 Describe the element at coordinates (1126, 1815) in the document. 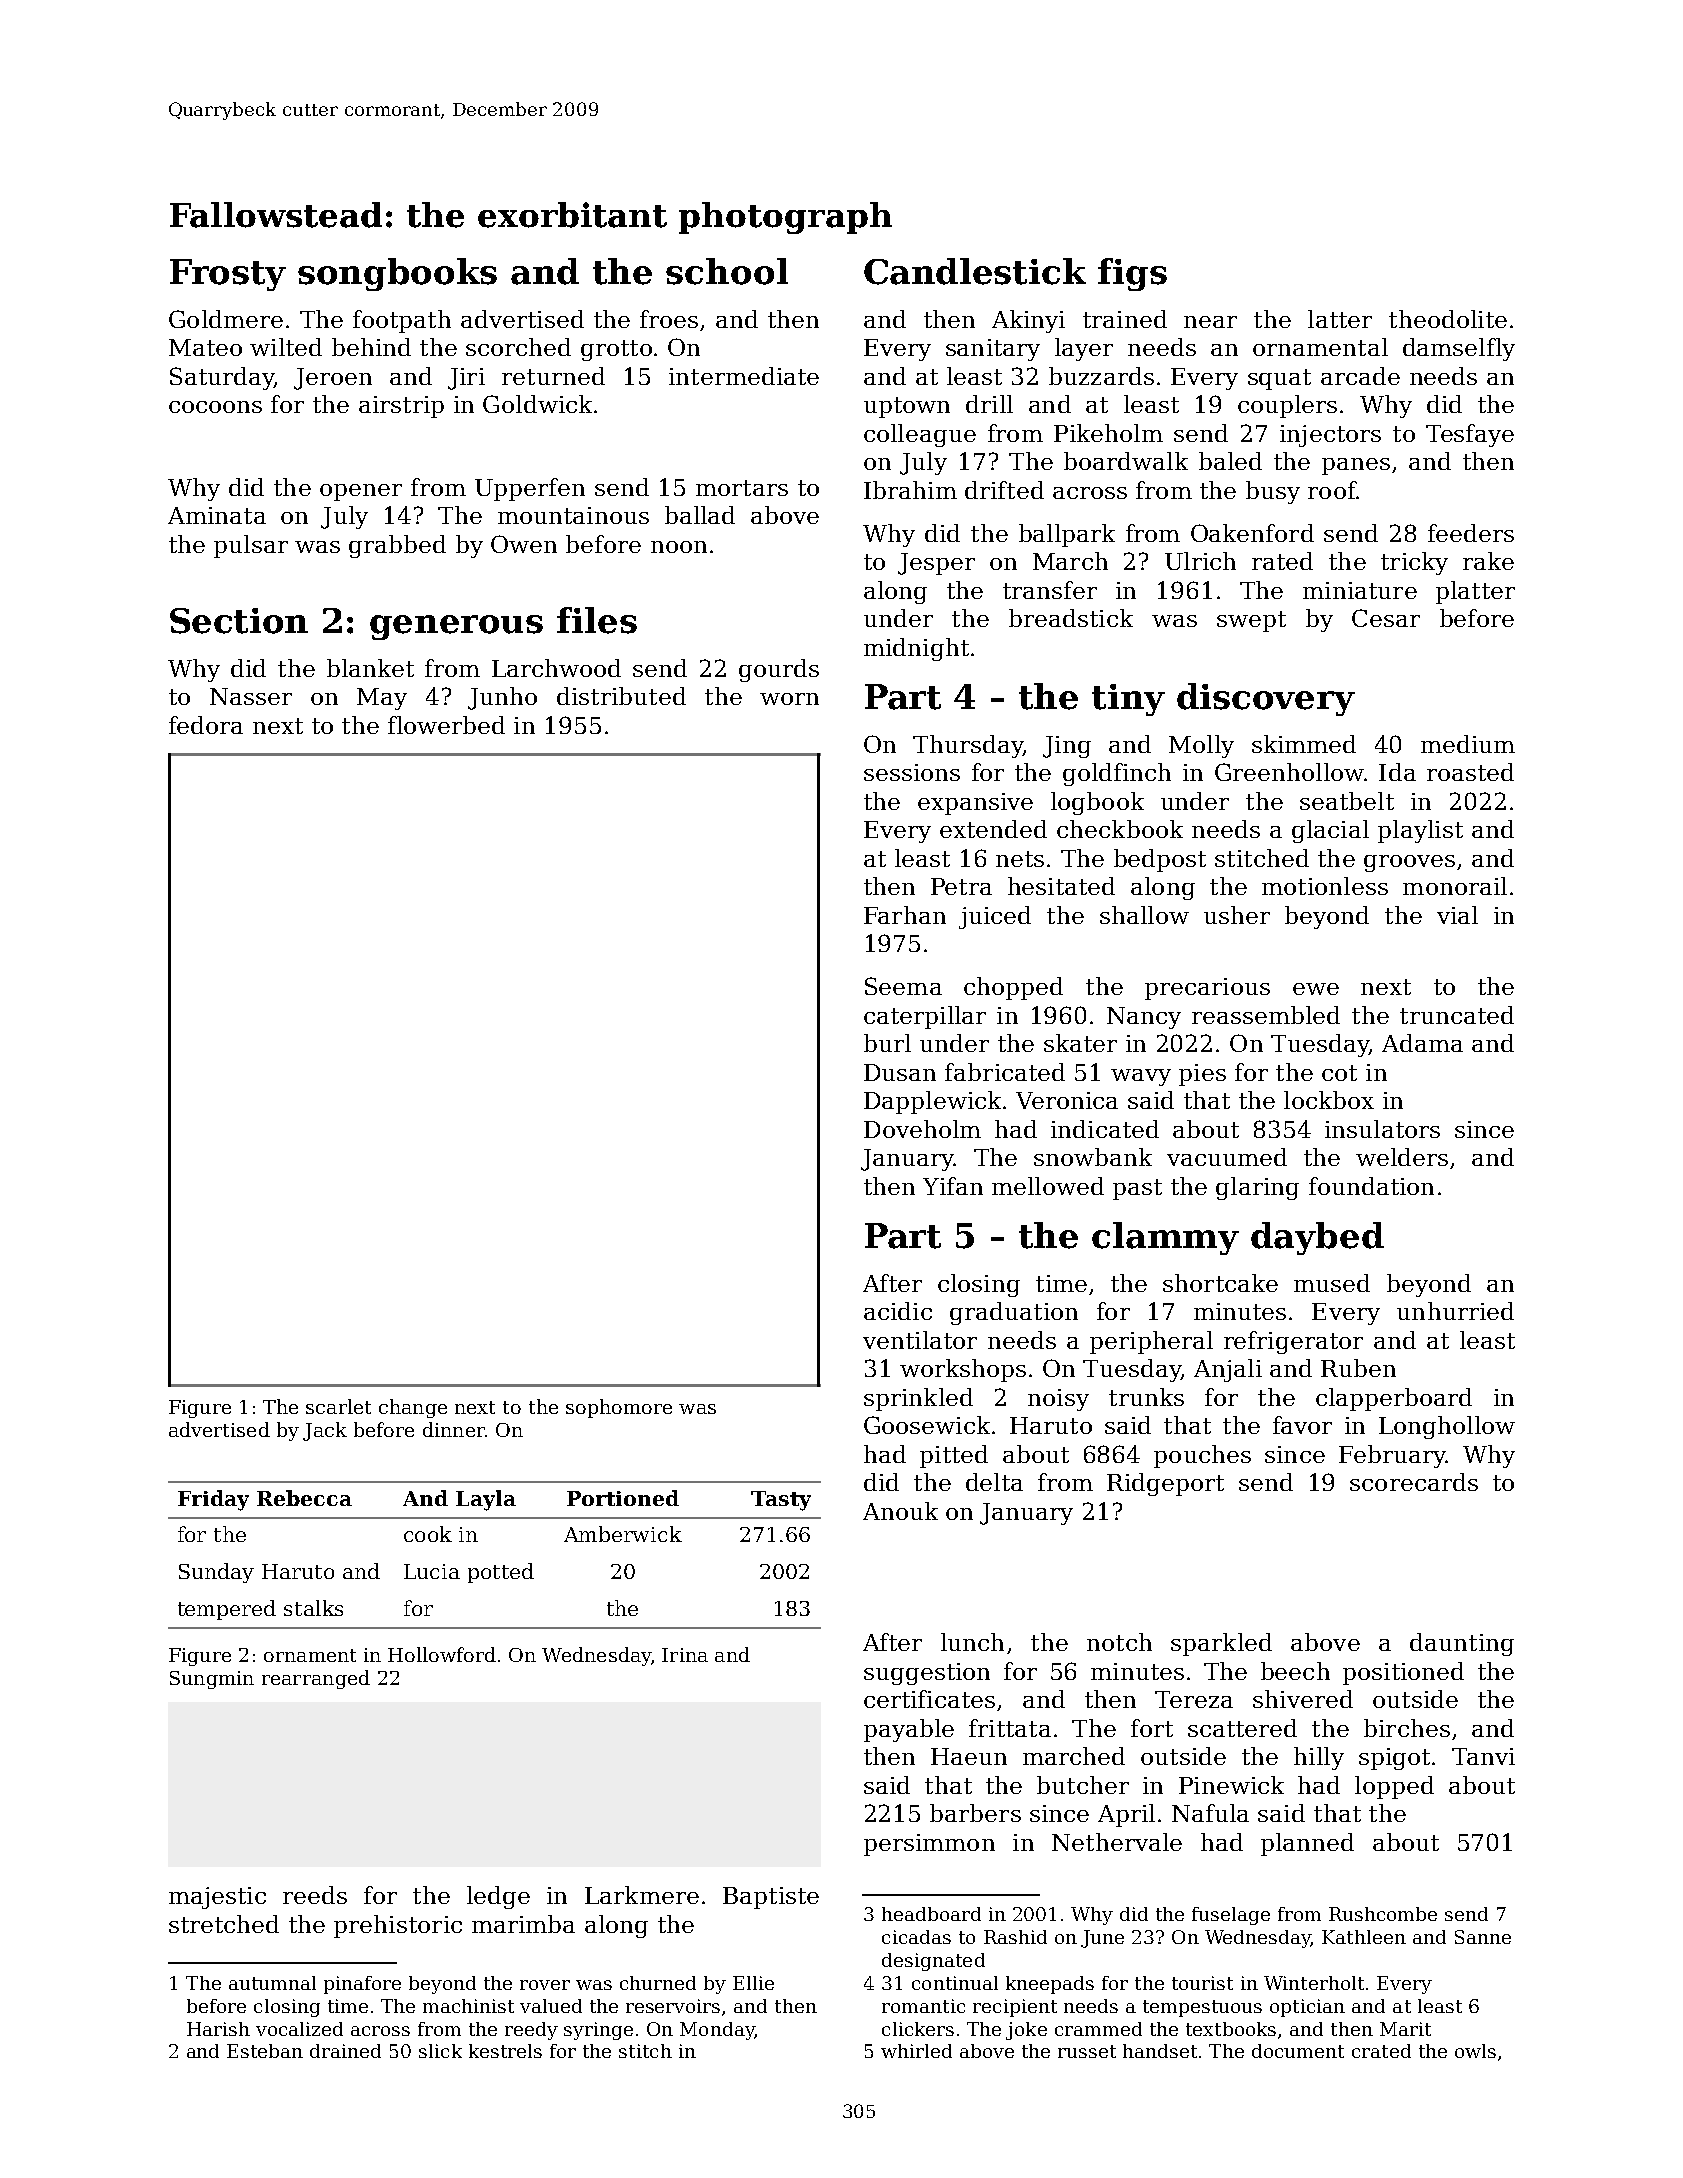

I see `April` at that location.
